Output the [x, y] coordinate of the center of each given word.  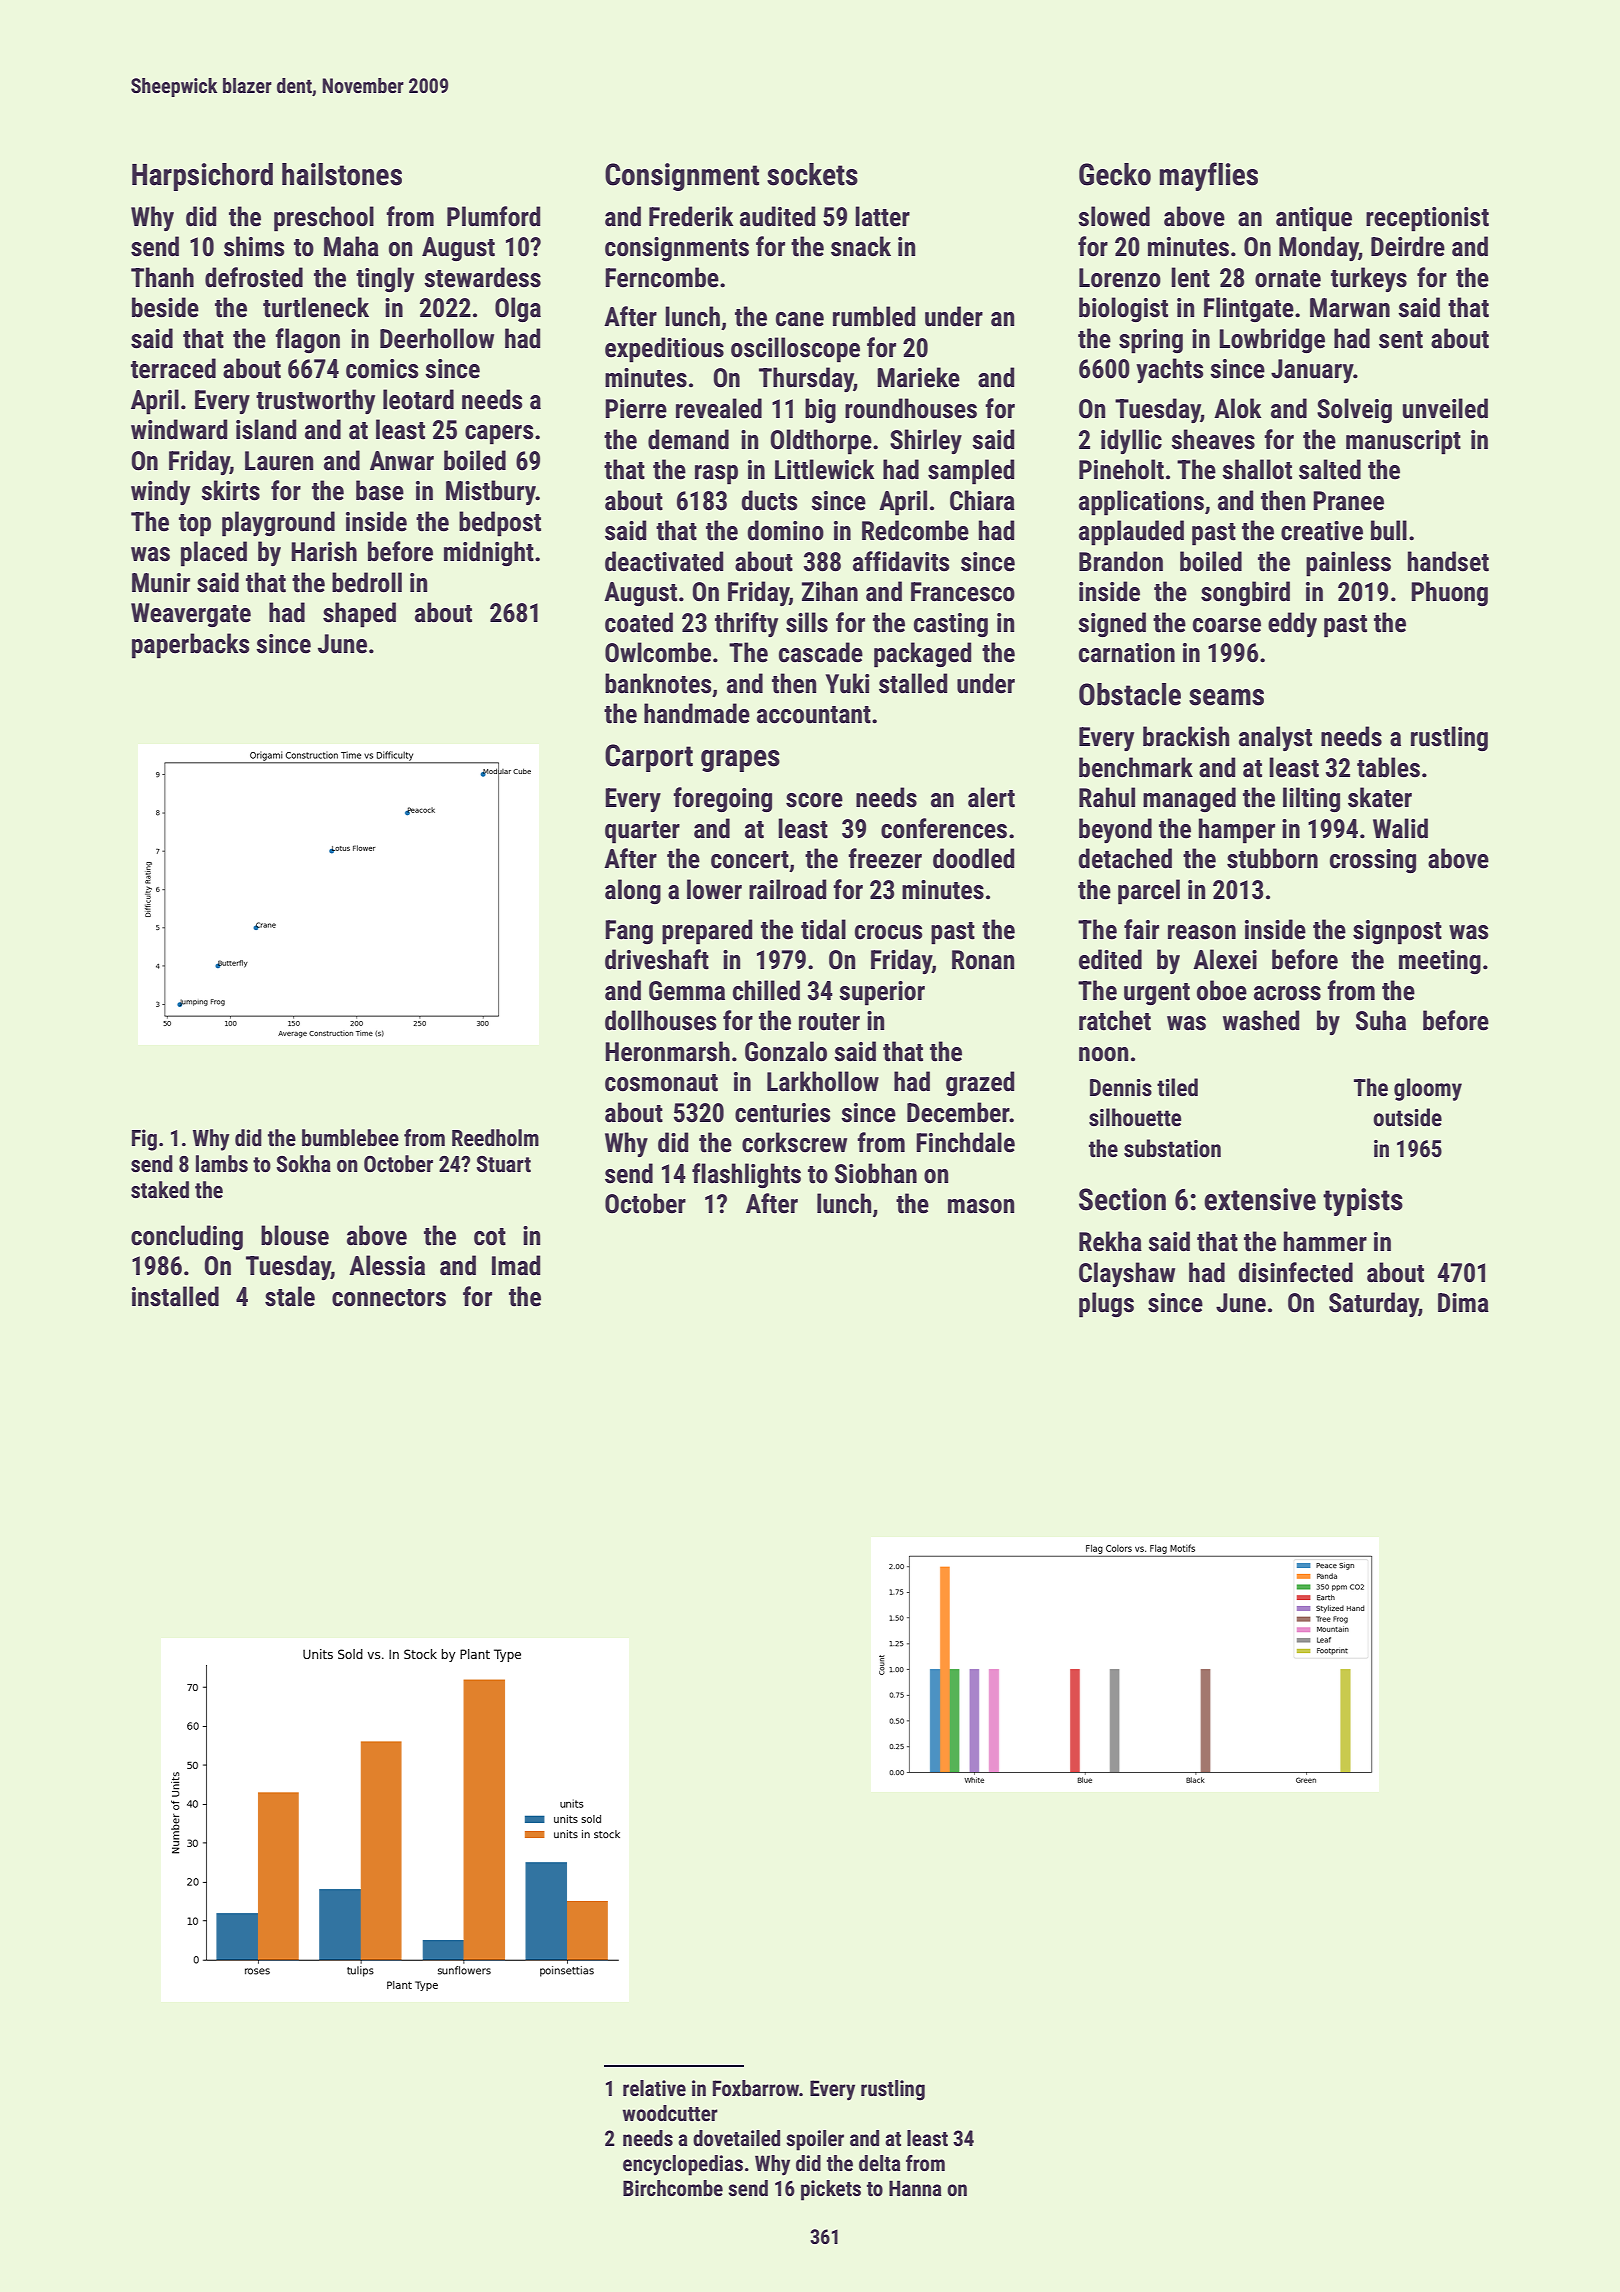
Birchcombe [673, 2188]
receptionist [1427, 219]
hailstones [342, 174]
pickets [831, 2190]
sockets [812, 174]
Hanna [915, 2188]
